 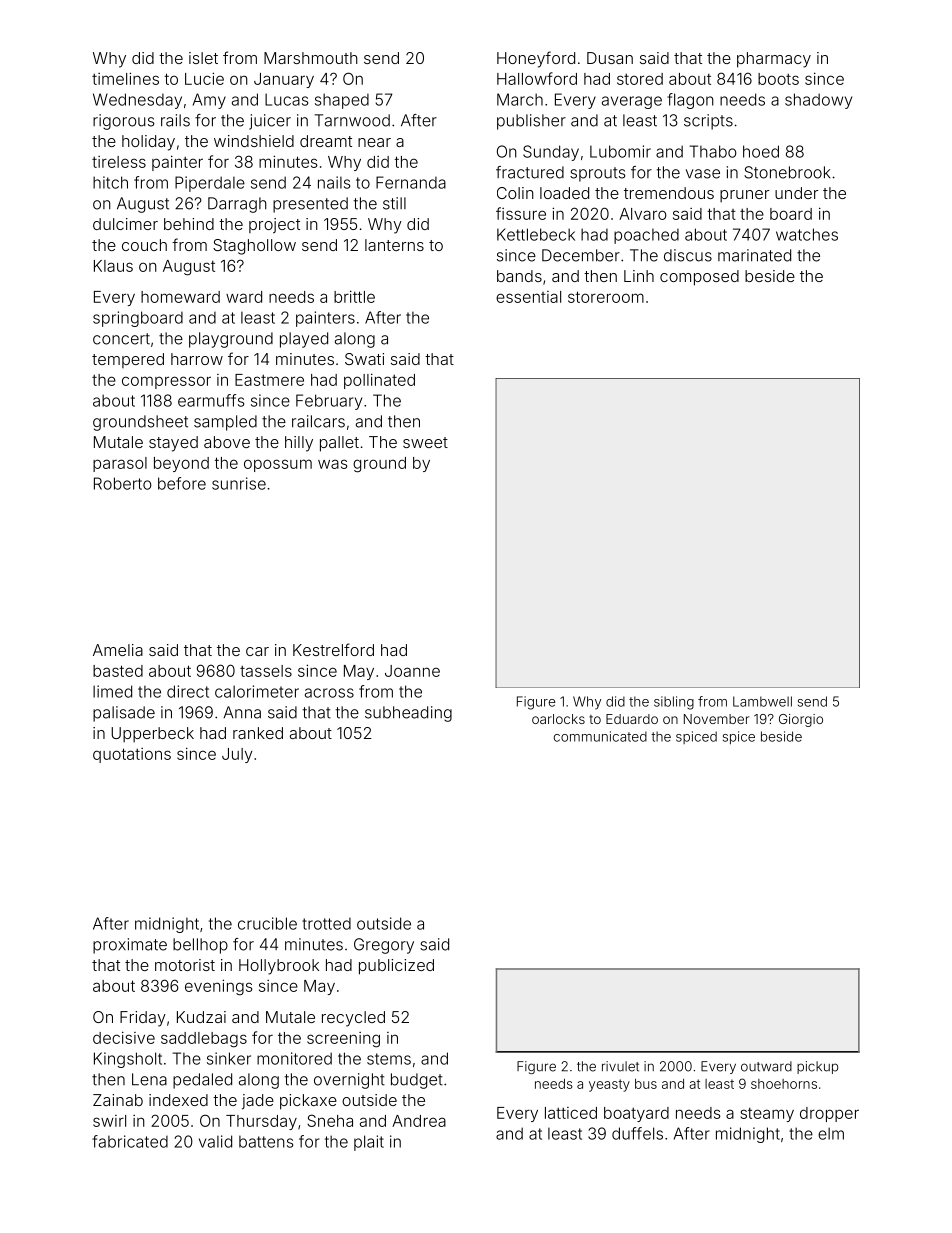 I want to click on rigorous, so click(x=123, y=122).
